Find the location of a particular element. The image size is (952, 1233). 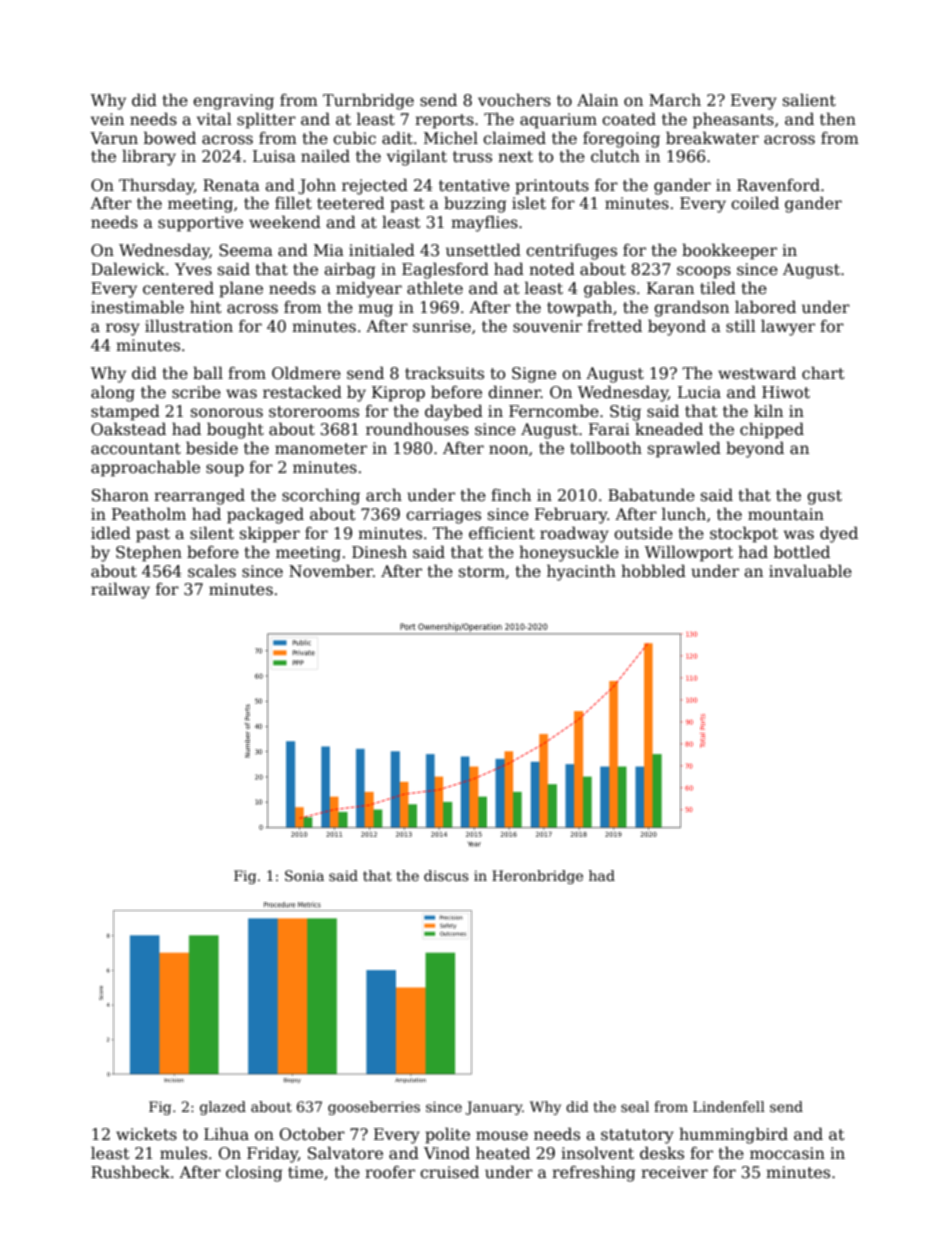

salient is located at coordinates (809, 100).
